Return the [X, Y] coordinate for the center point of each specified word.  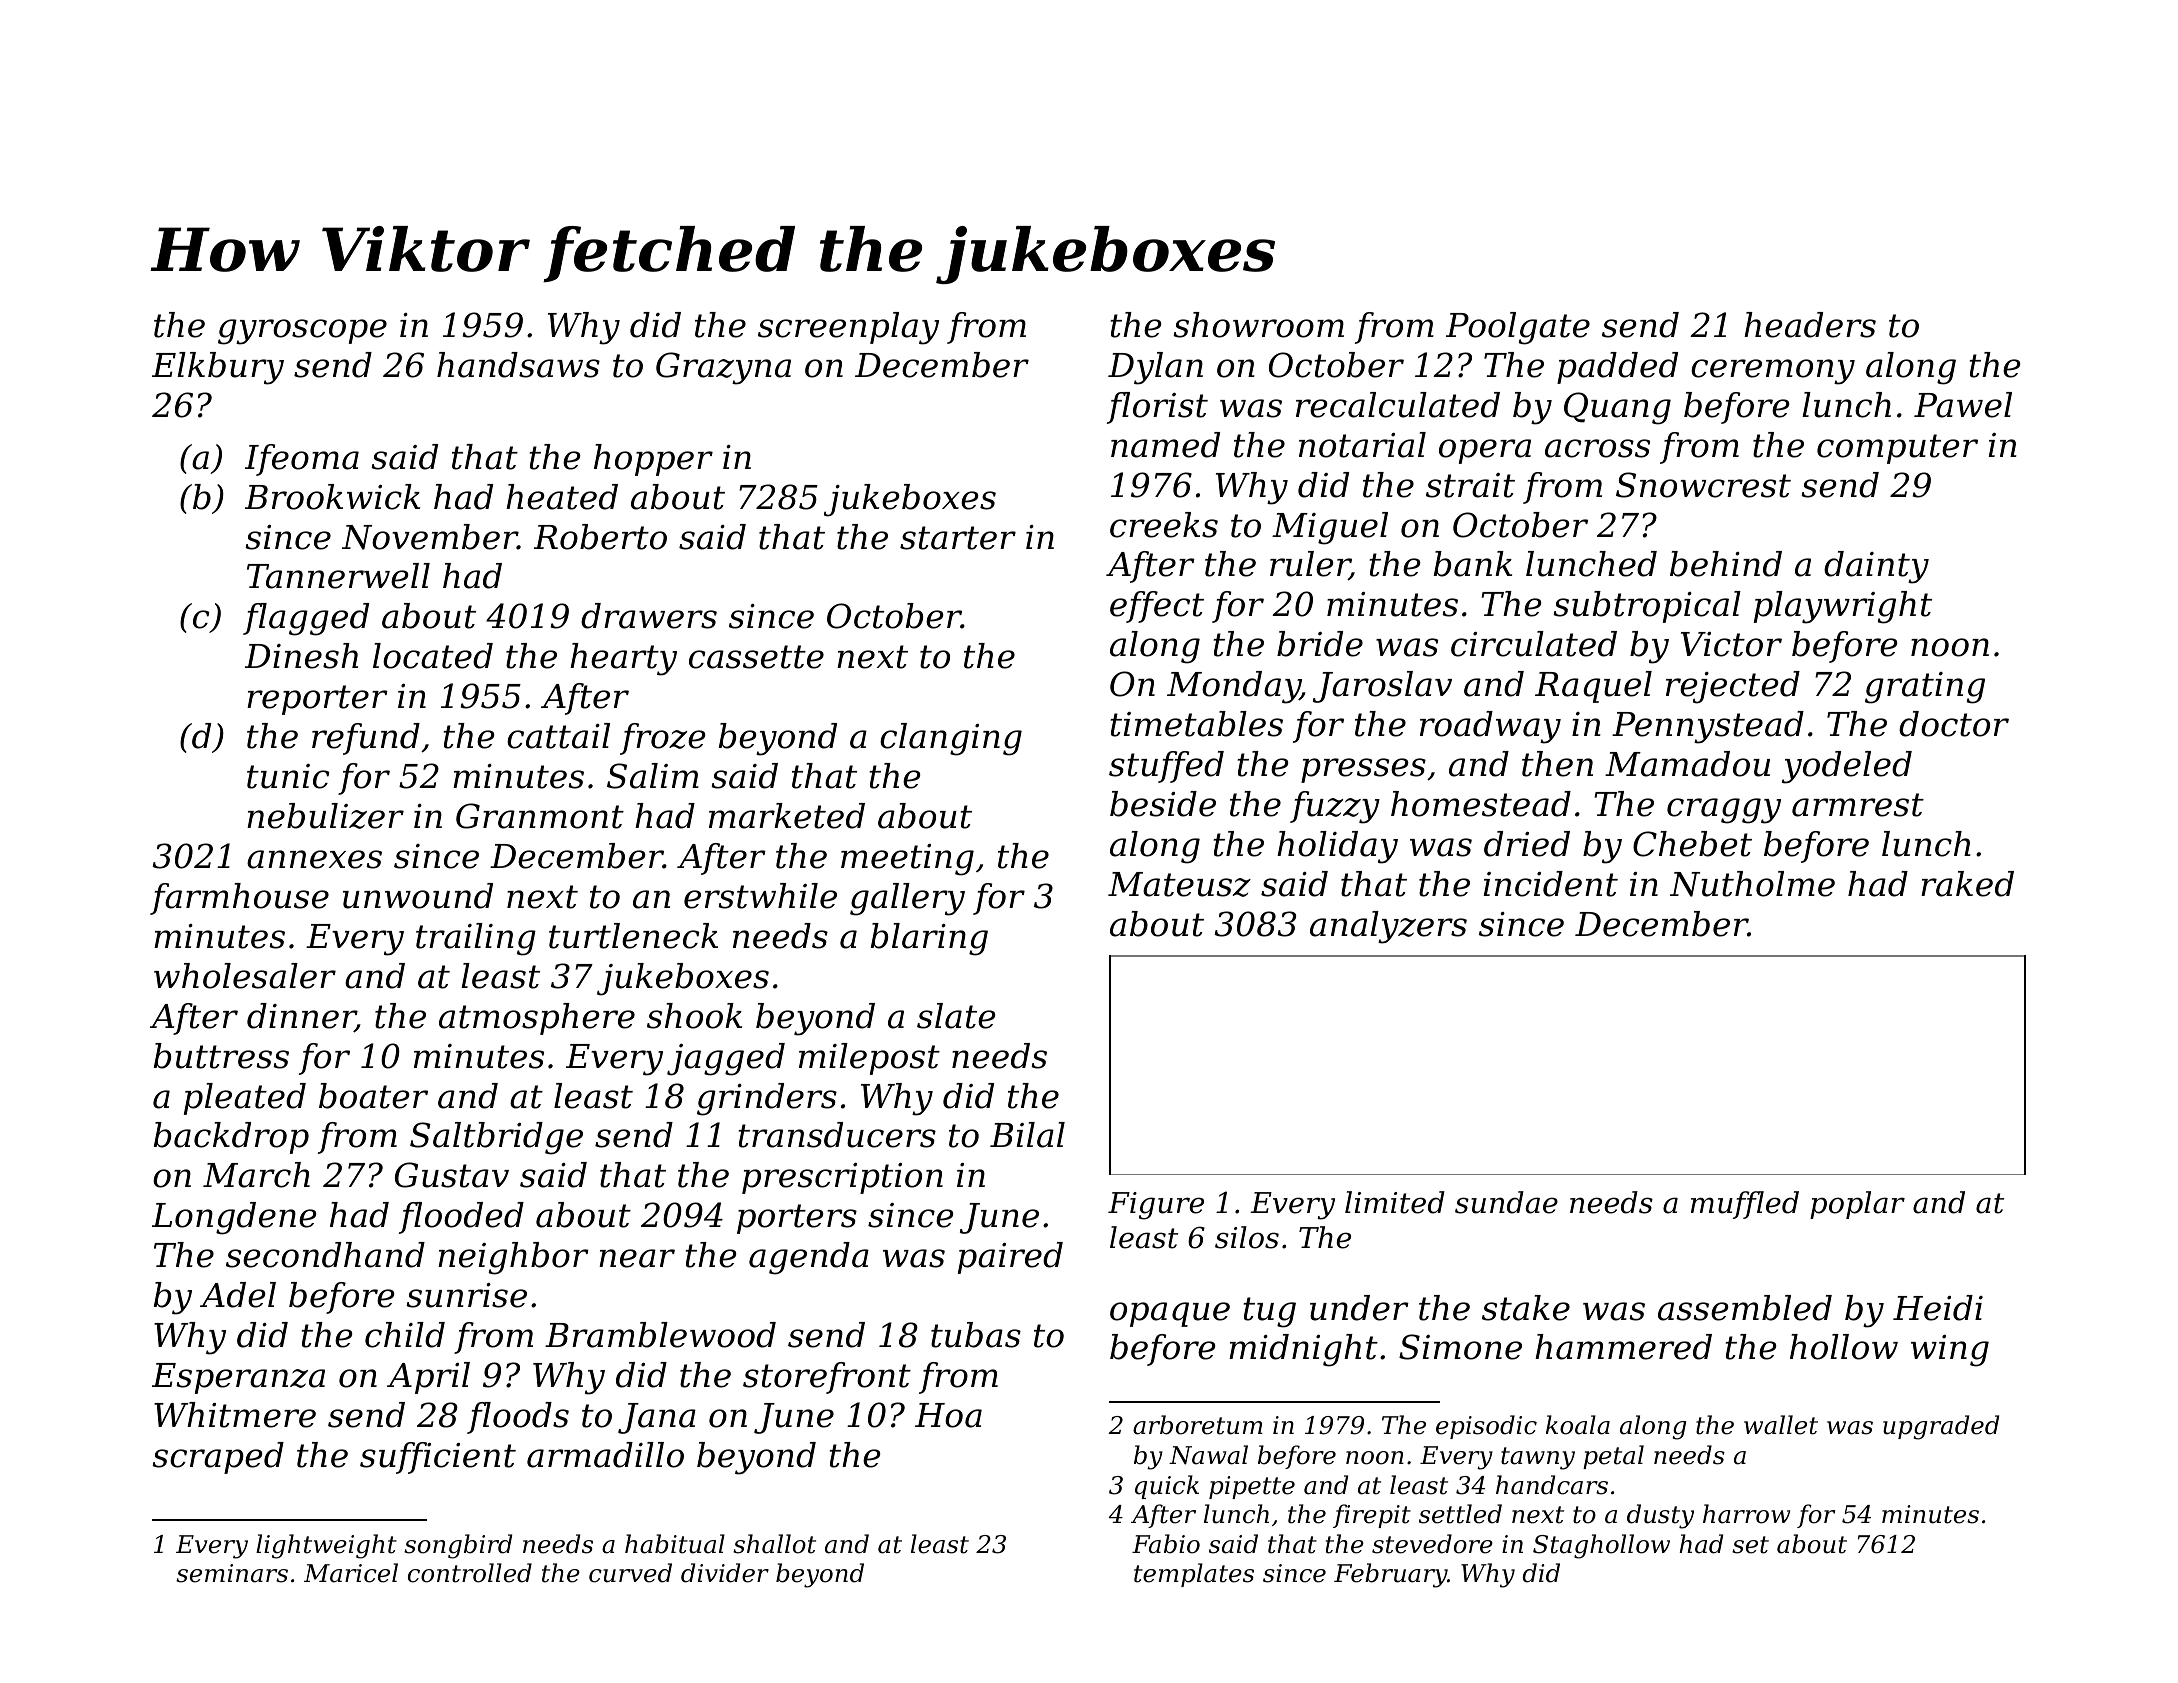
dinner [301, 1017]
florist [1157, 408]
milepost [869, 1059]
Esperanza [238, 1378]
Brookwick [332, 497]
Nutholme [1752, 884]
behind [1726, 564]
